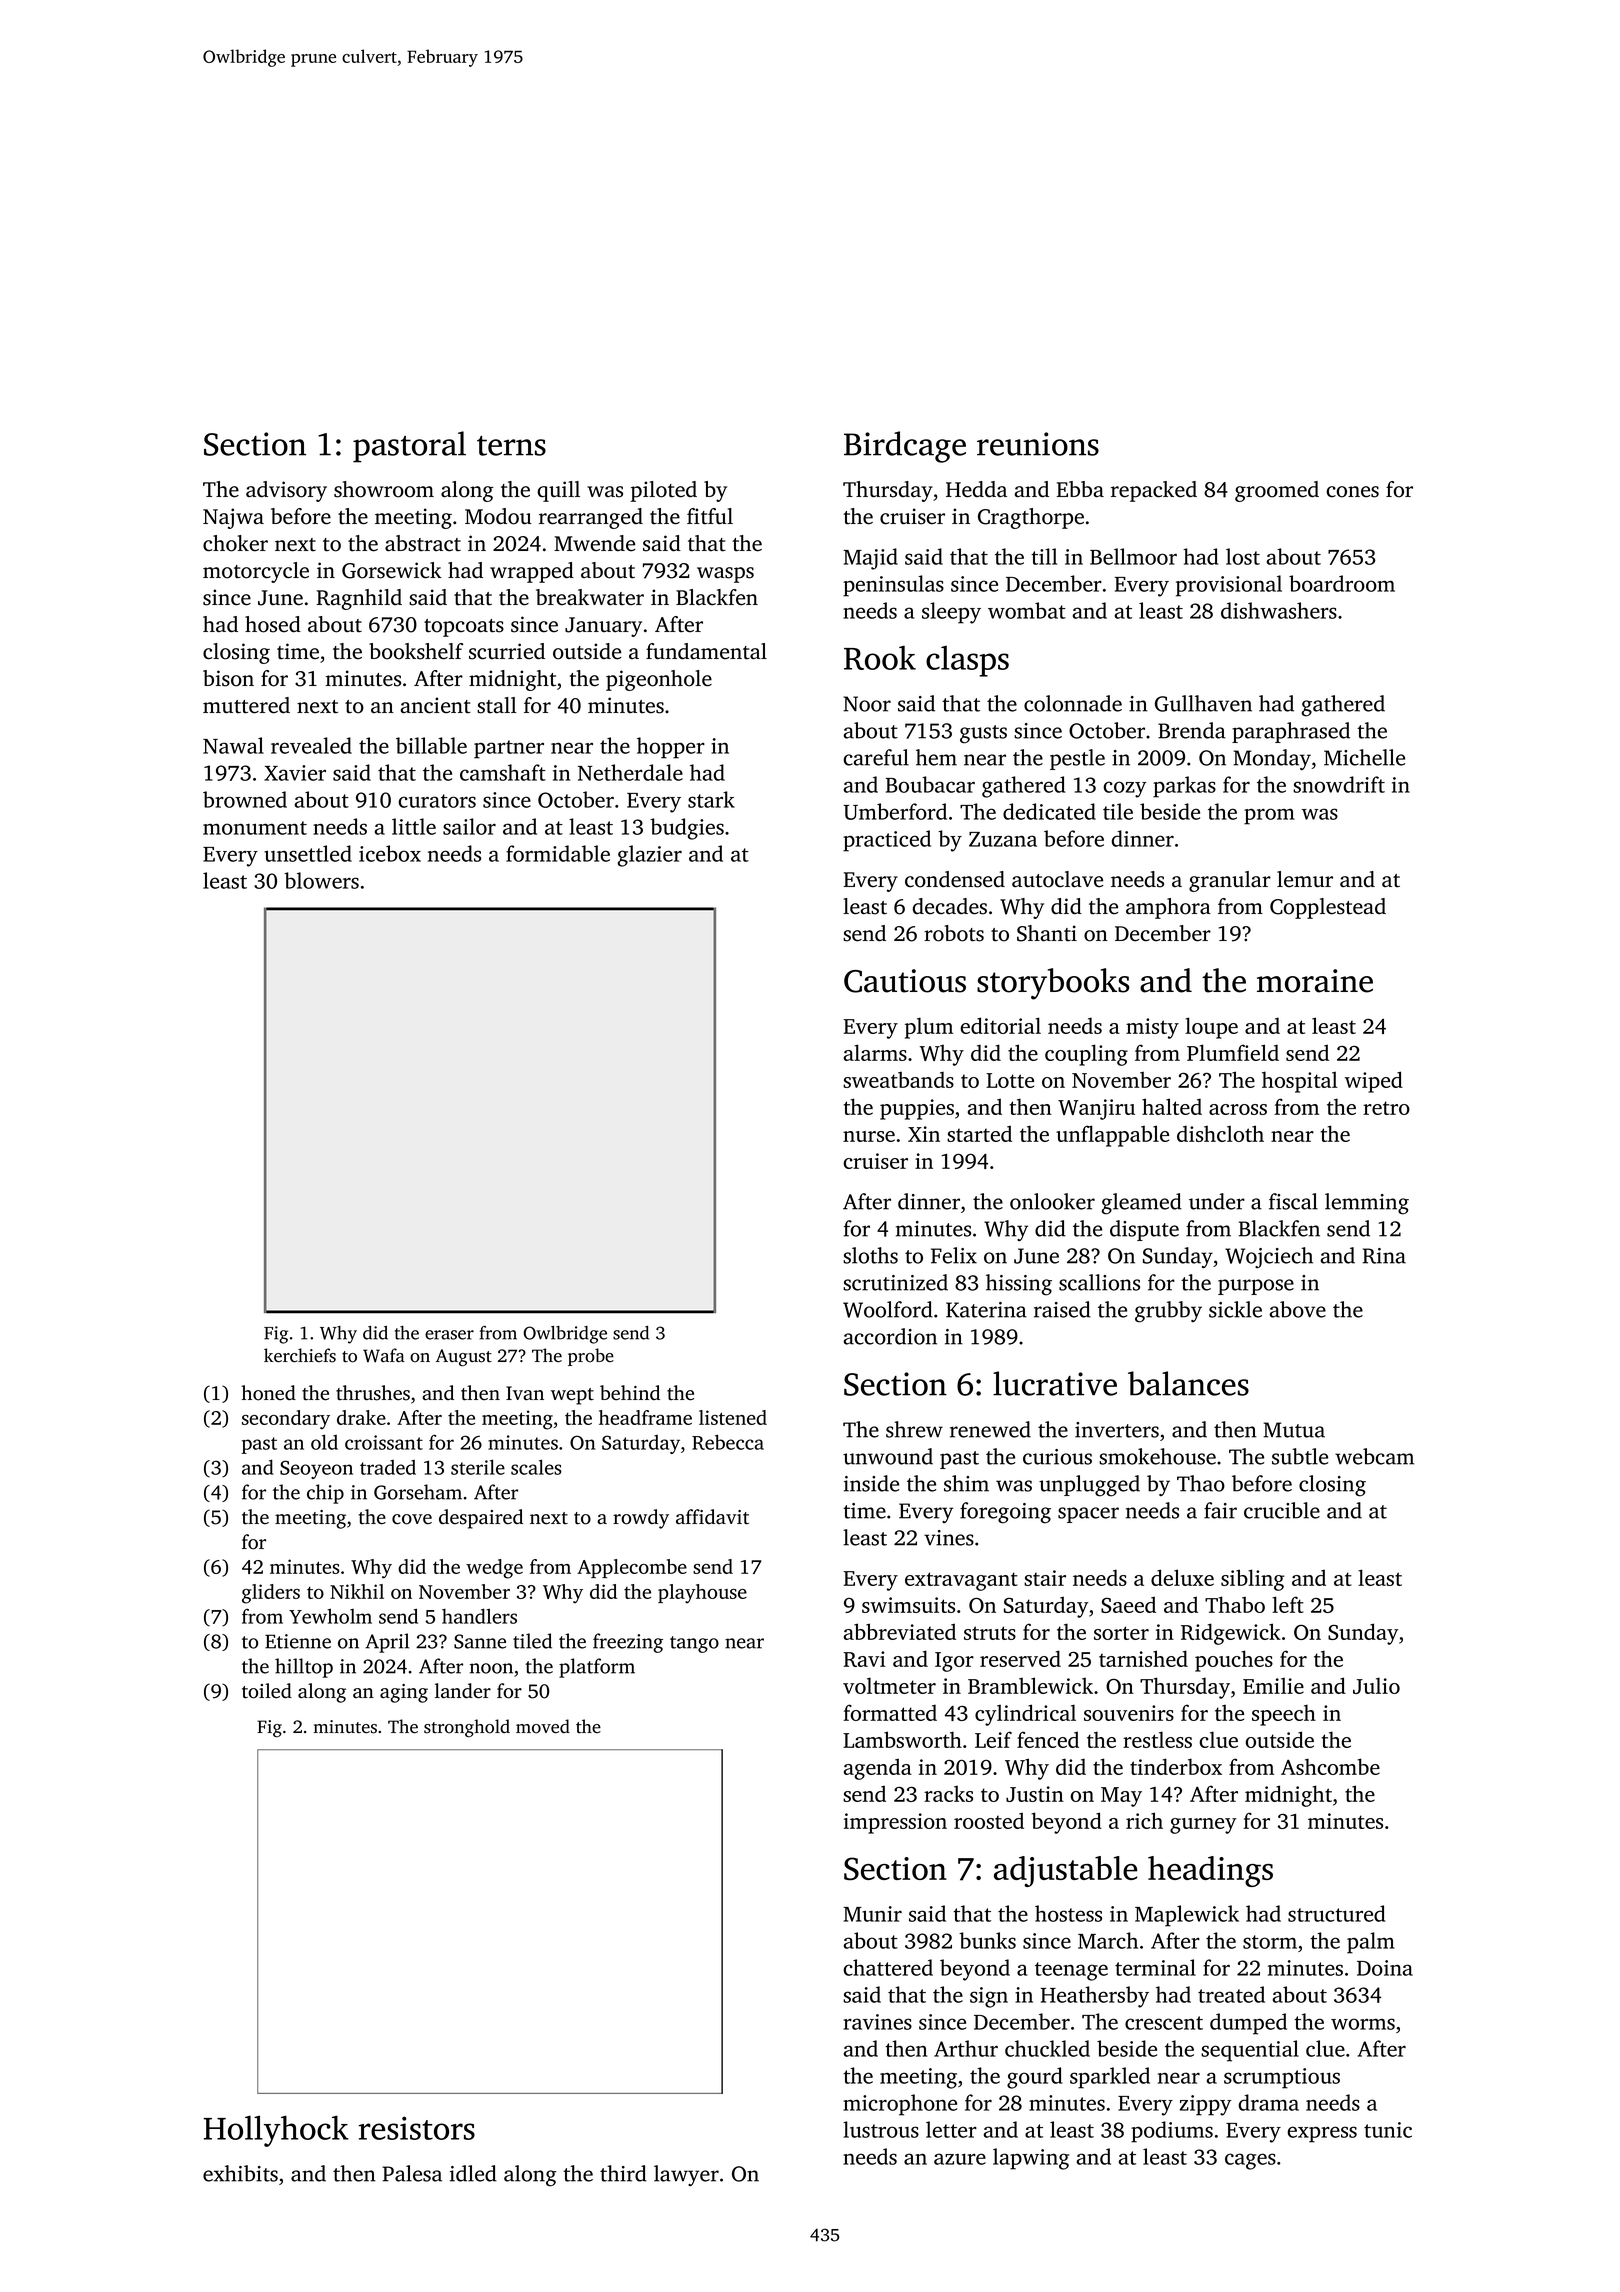 This document has width=1620, height=2292. What do you see at coordinates (417, 2128) in the document?
I see `resistors` at bounding box center [417, 2128].
